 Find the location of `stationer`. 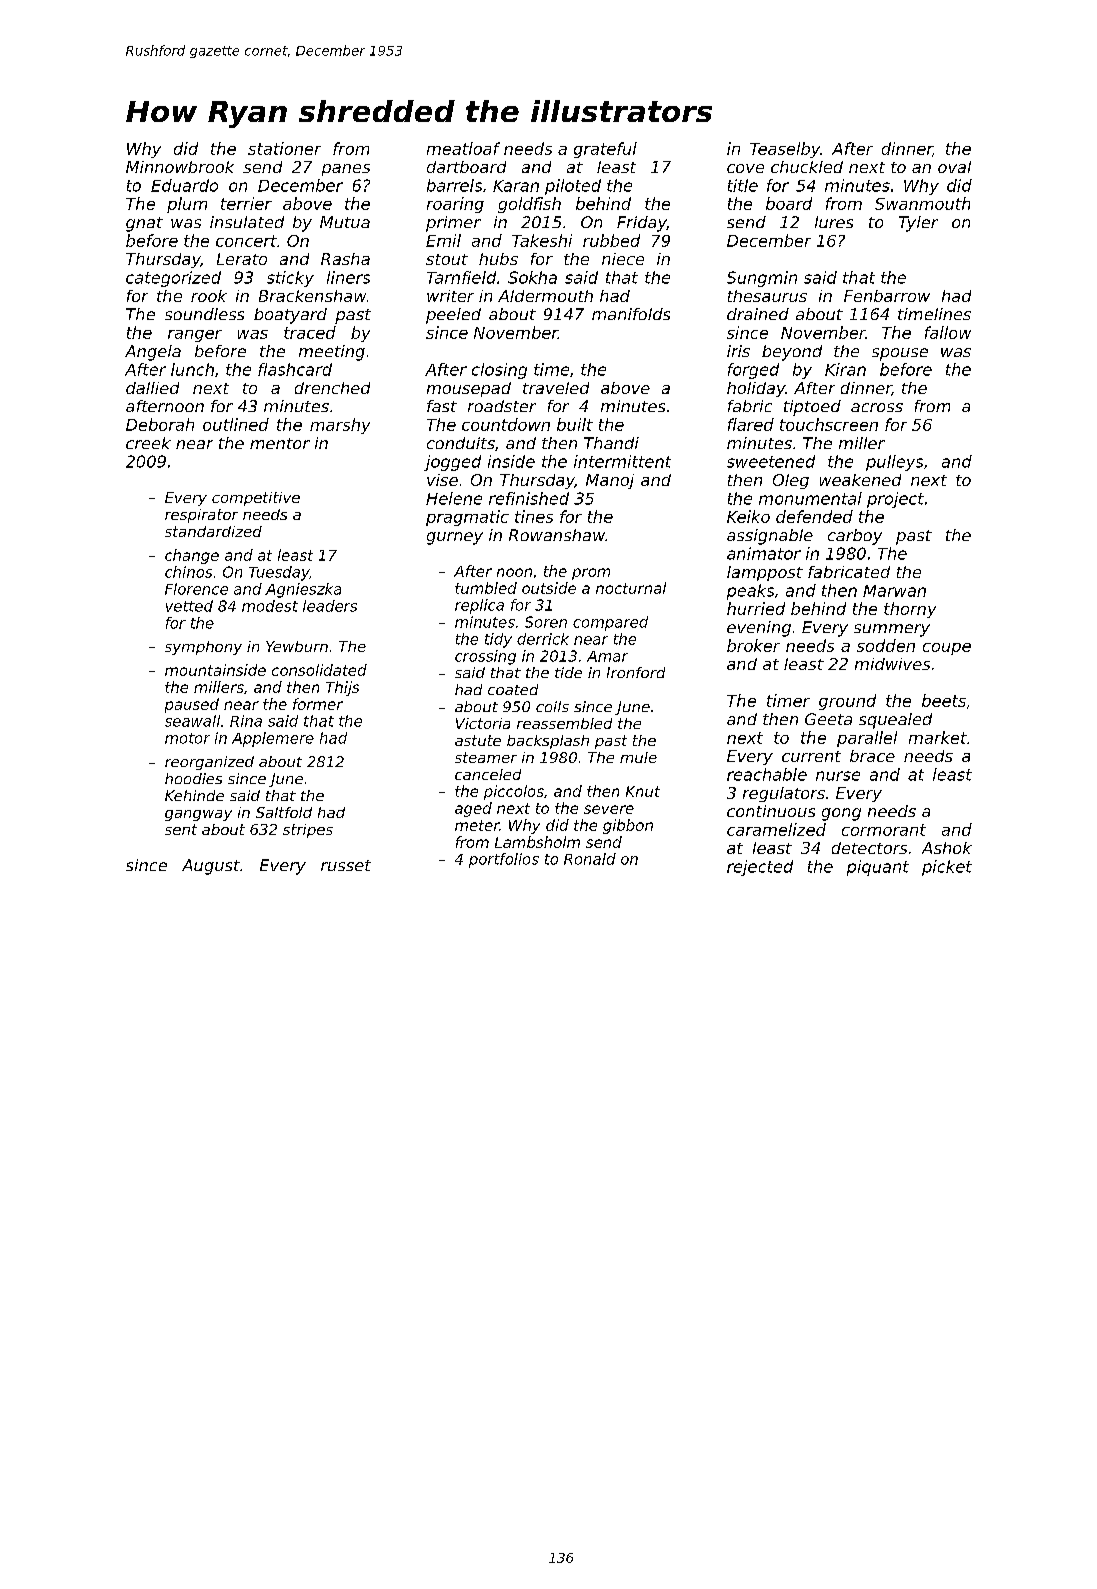

stationer is located at coordinates (284, 148).
